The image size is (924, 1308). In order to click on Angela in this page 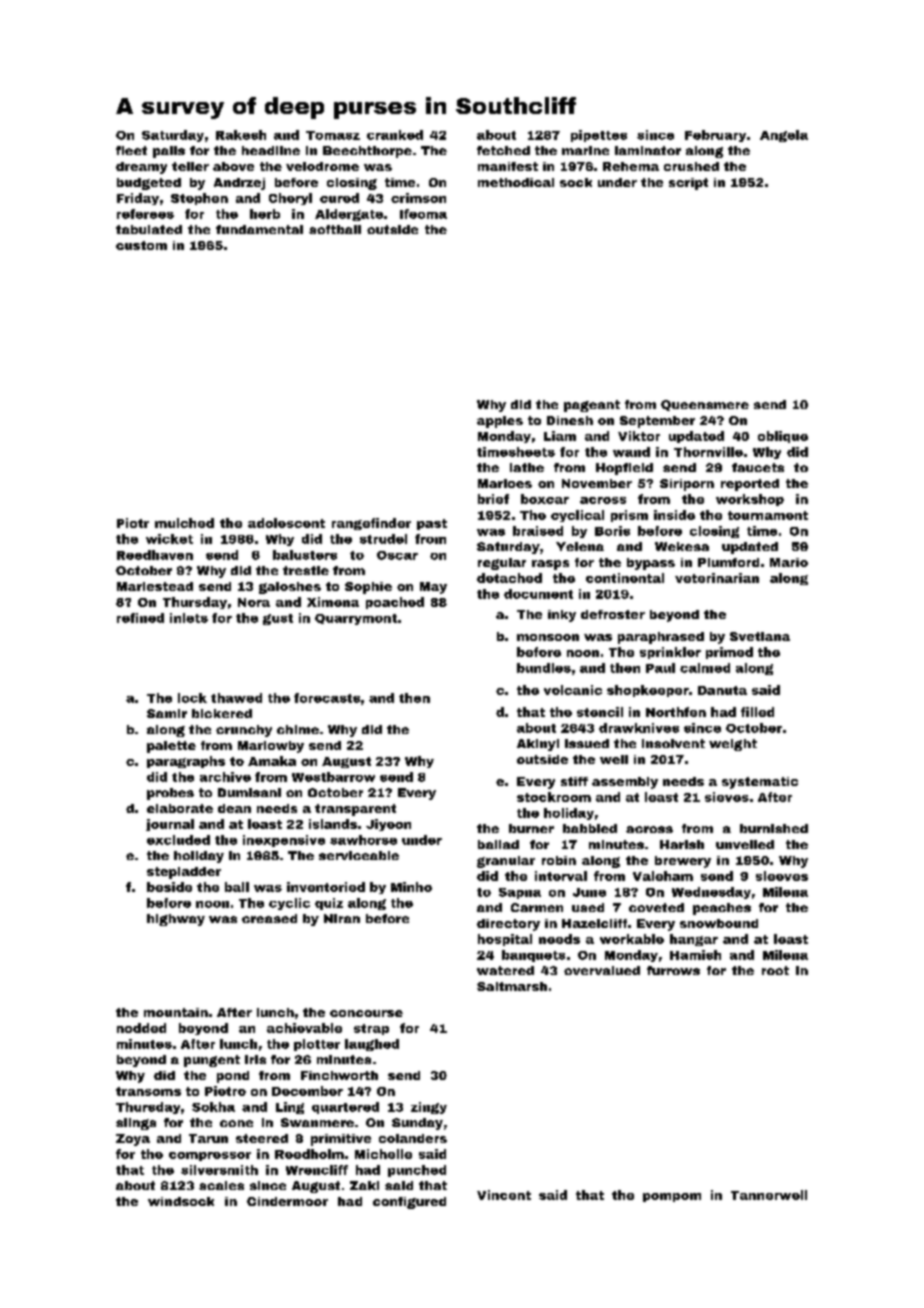, I will do `click(784, 136)`.
